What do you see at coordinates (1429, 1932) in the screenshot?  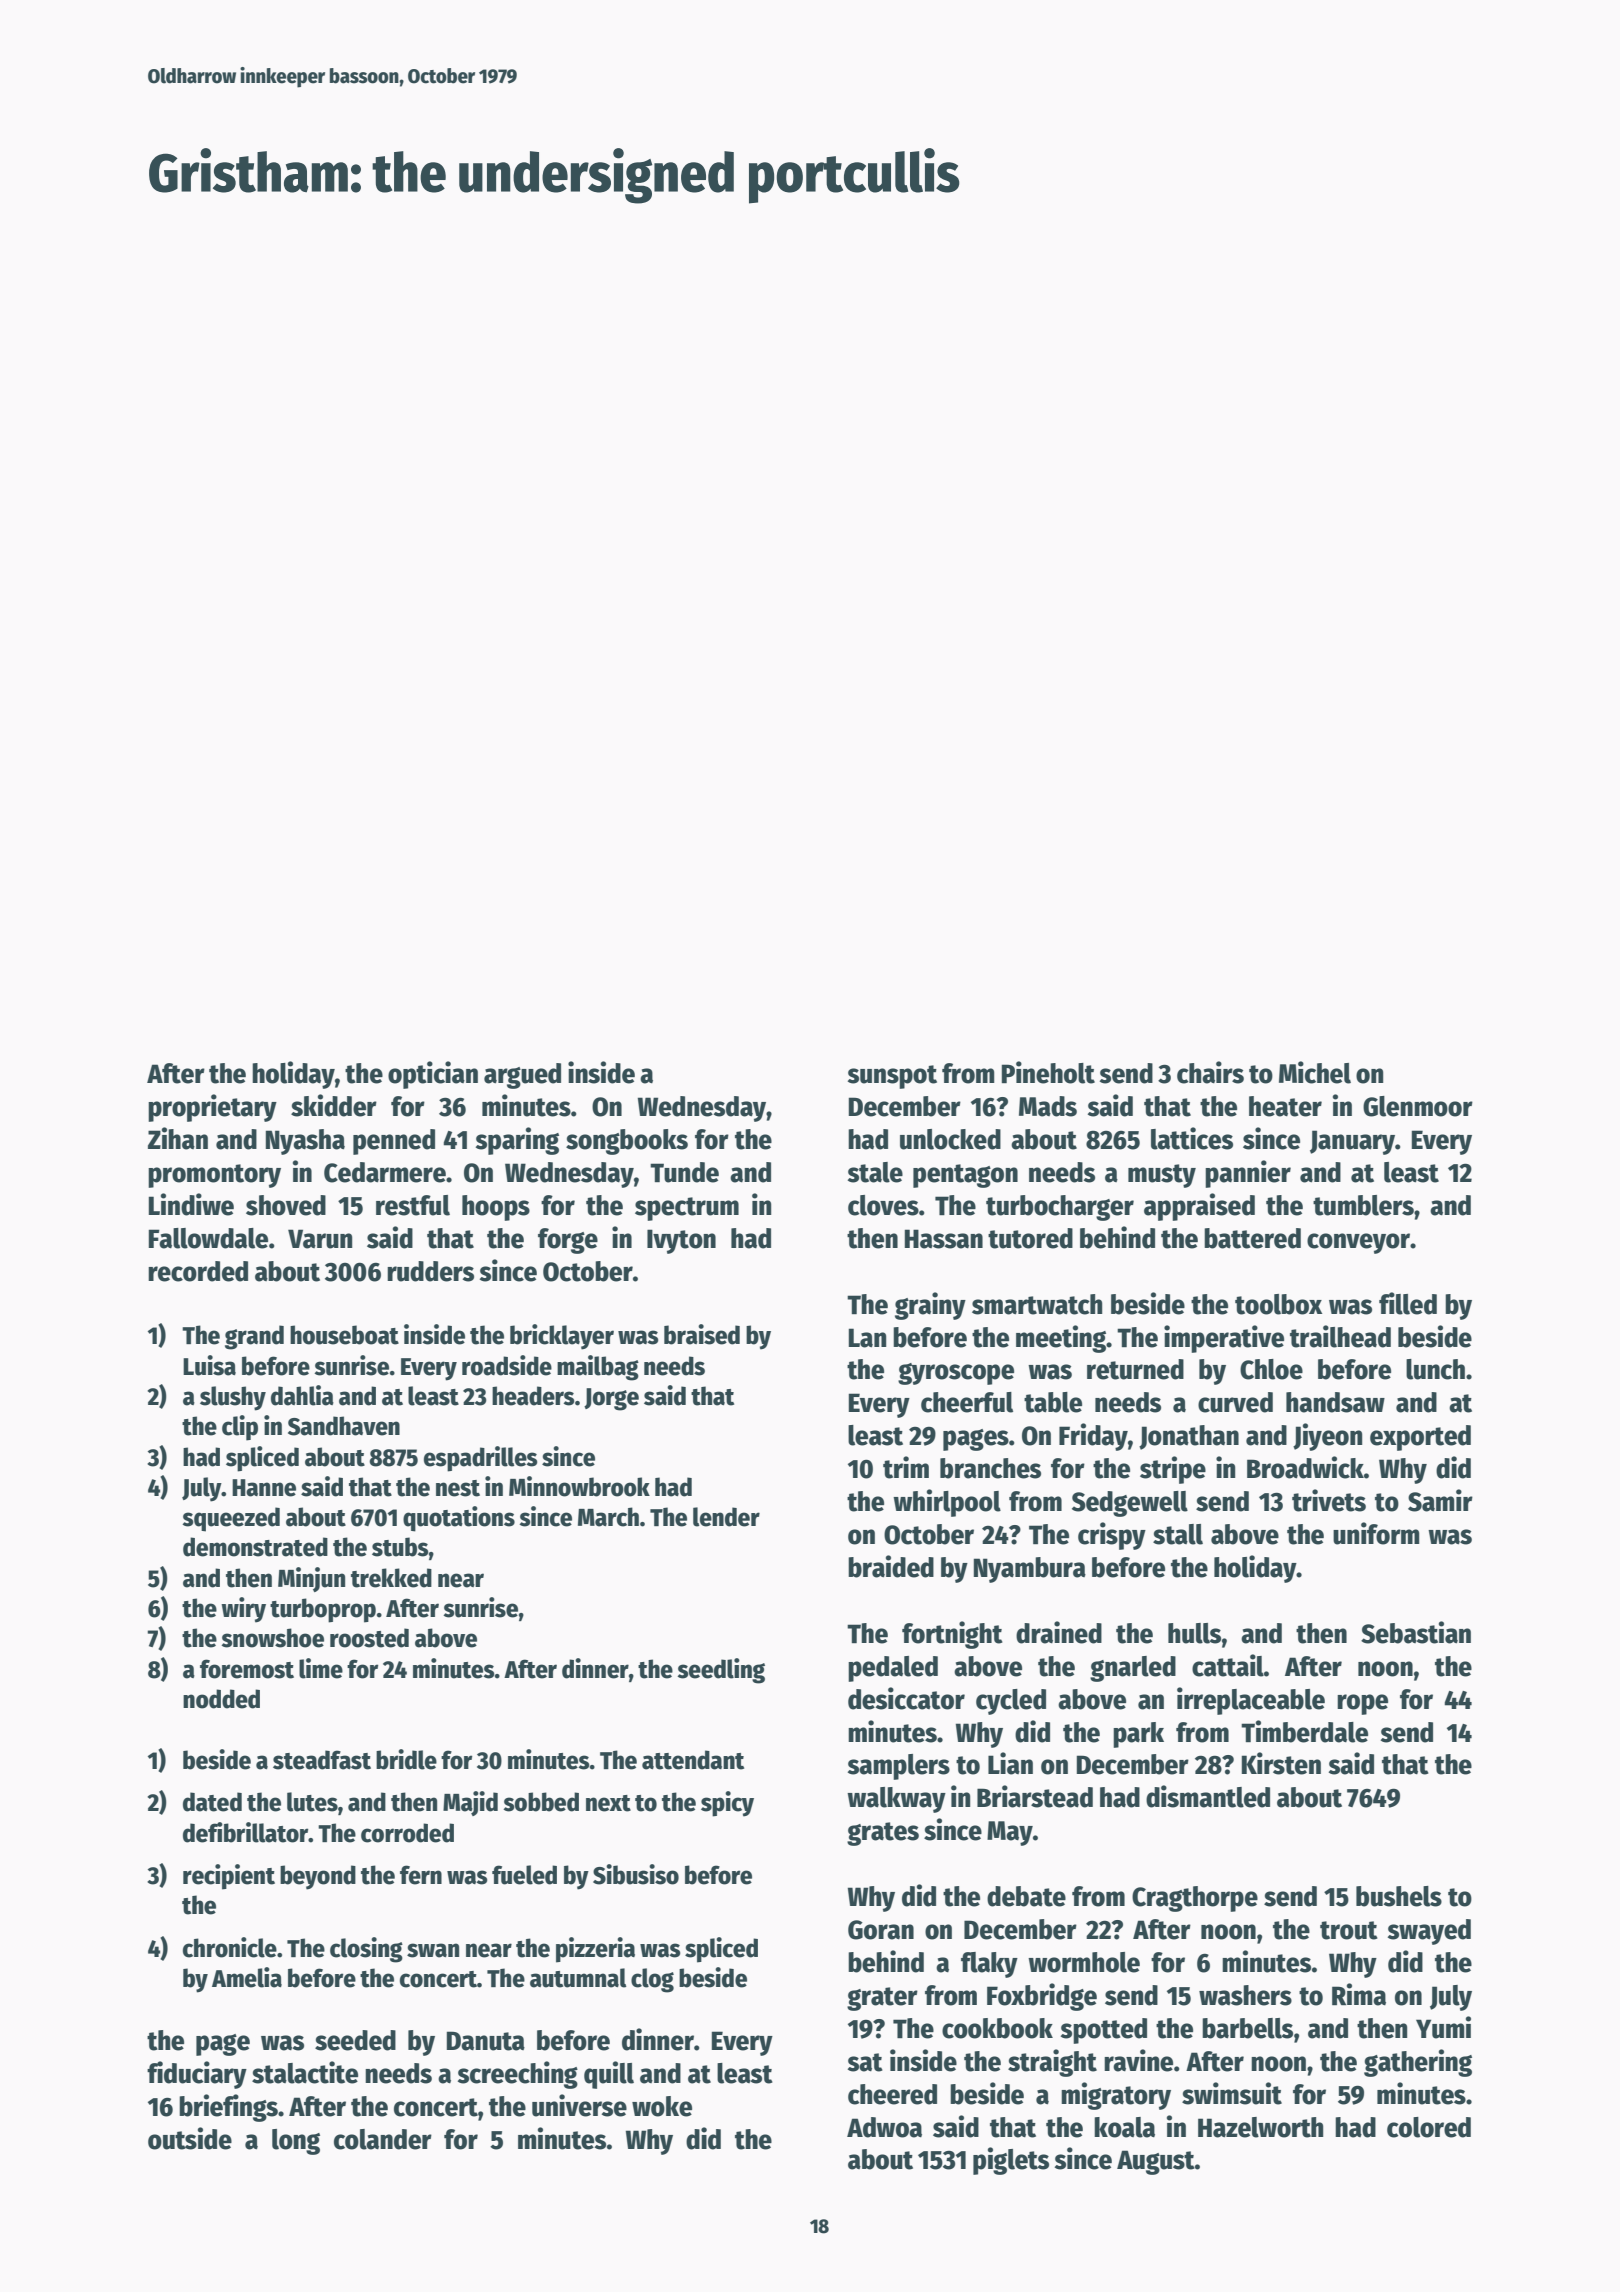 I see `swayed` at bounding box center [1429, 1932].
